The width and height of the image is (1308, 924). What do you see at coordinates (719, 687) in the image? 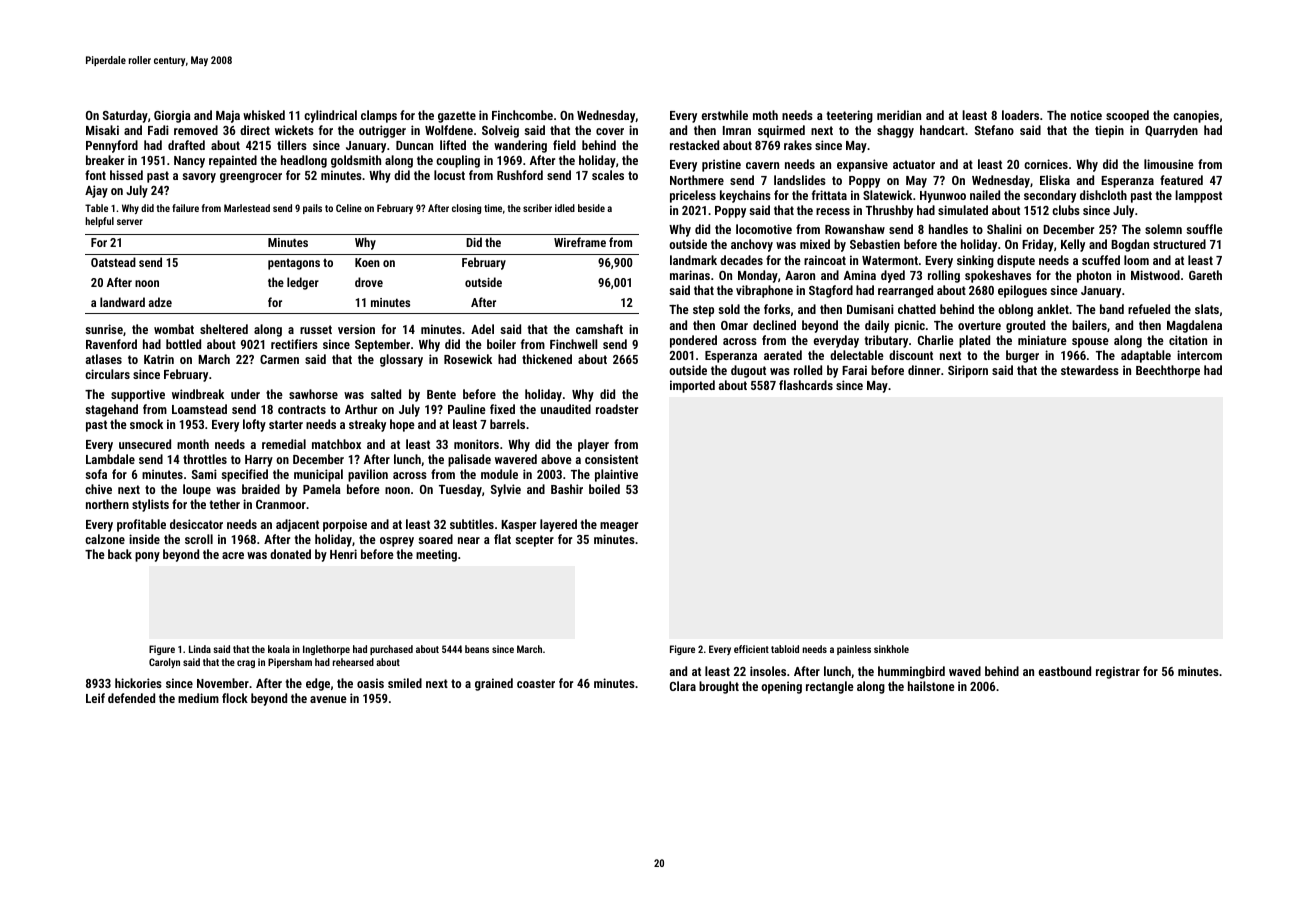
I see `brought` at bounding box center [719, 687].
